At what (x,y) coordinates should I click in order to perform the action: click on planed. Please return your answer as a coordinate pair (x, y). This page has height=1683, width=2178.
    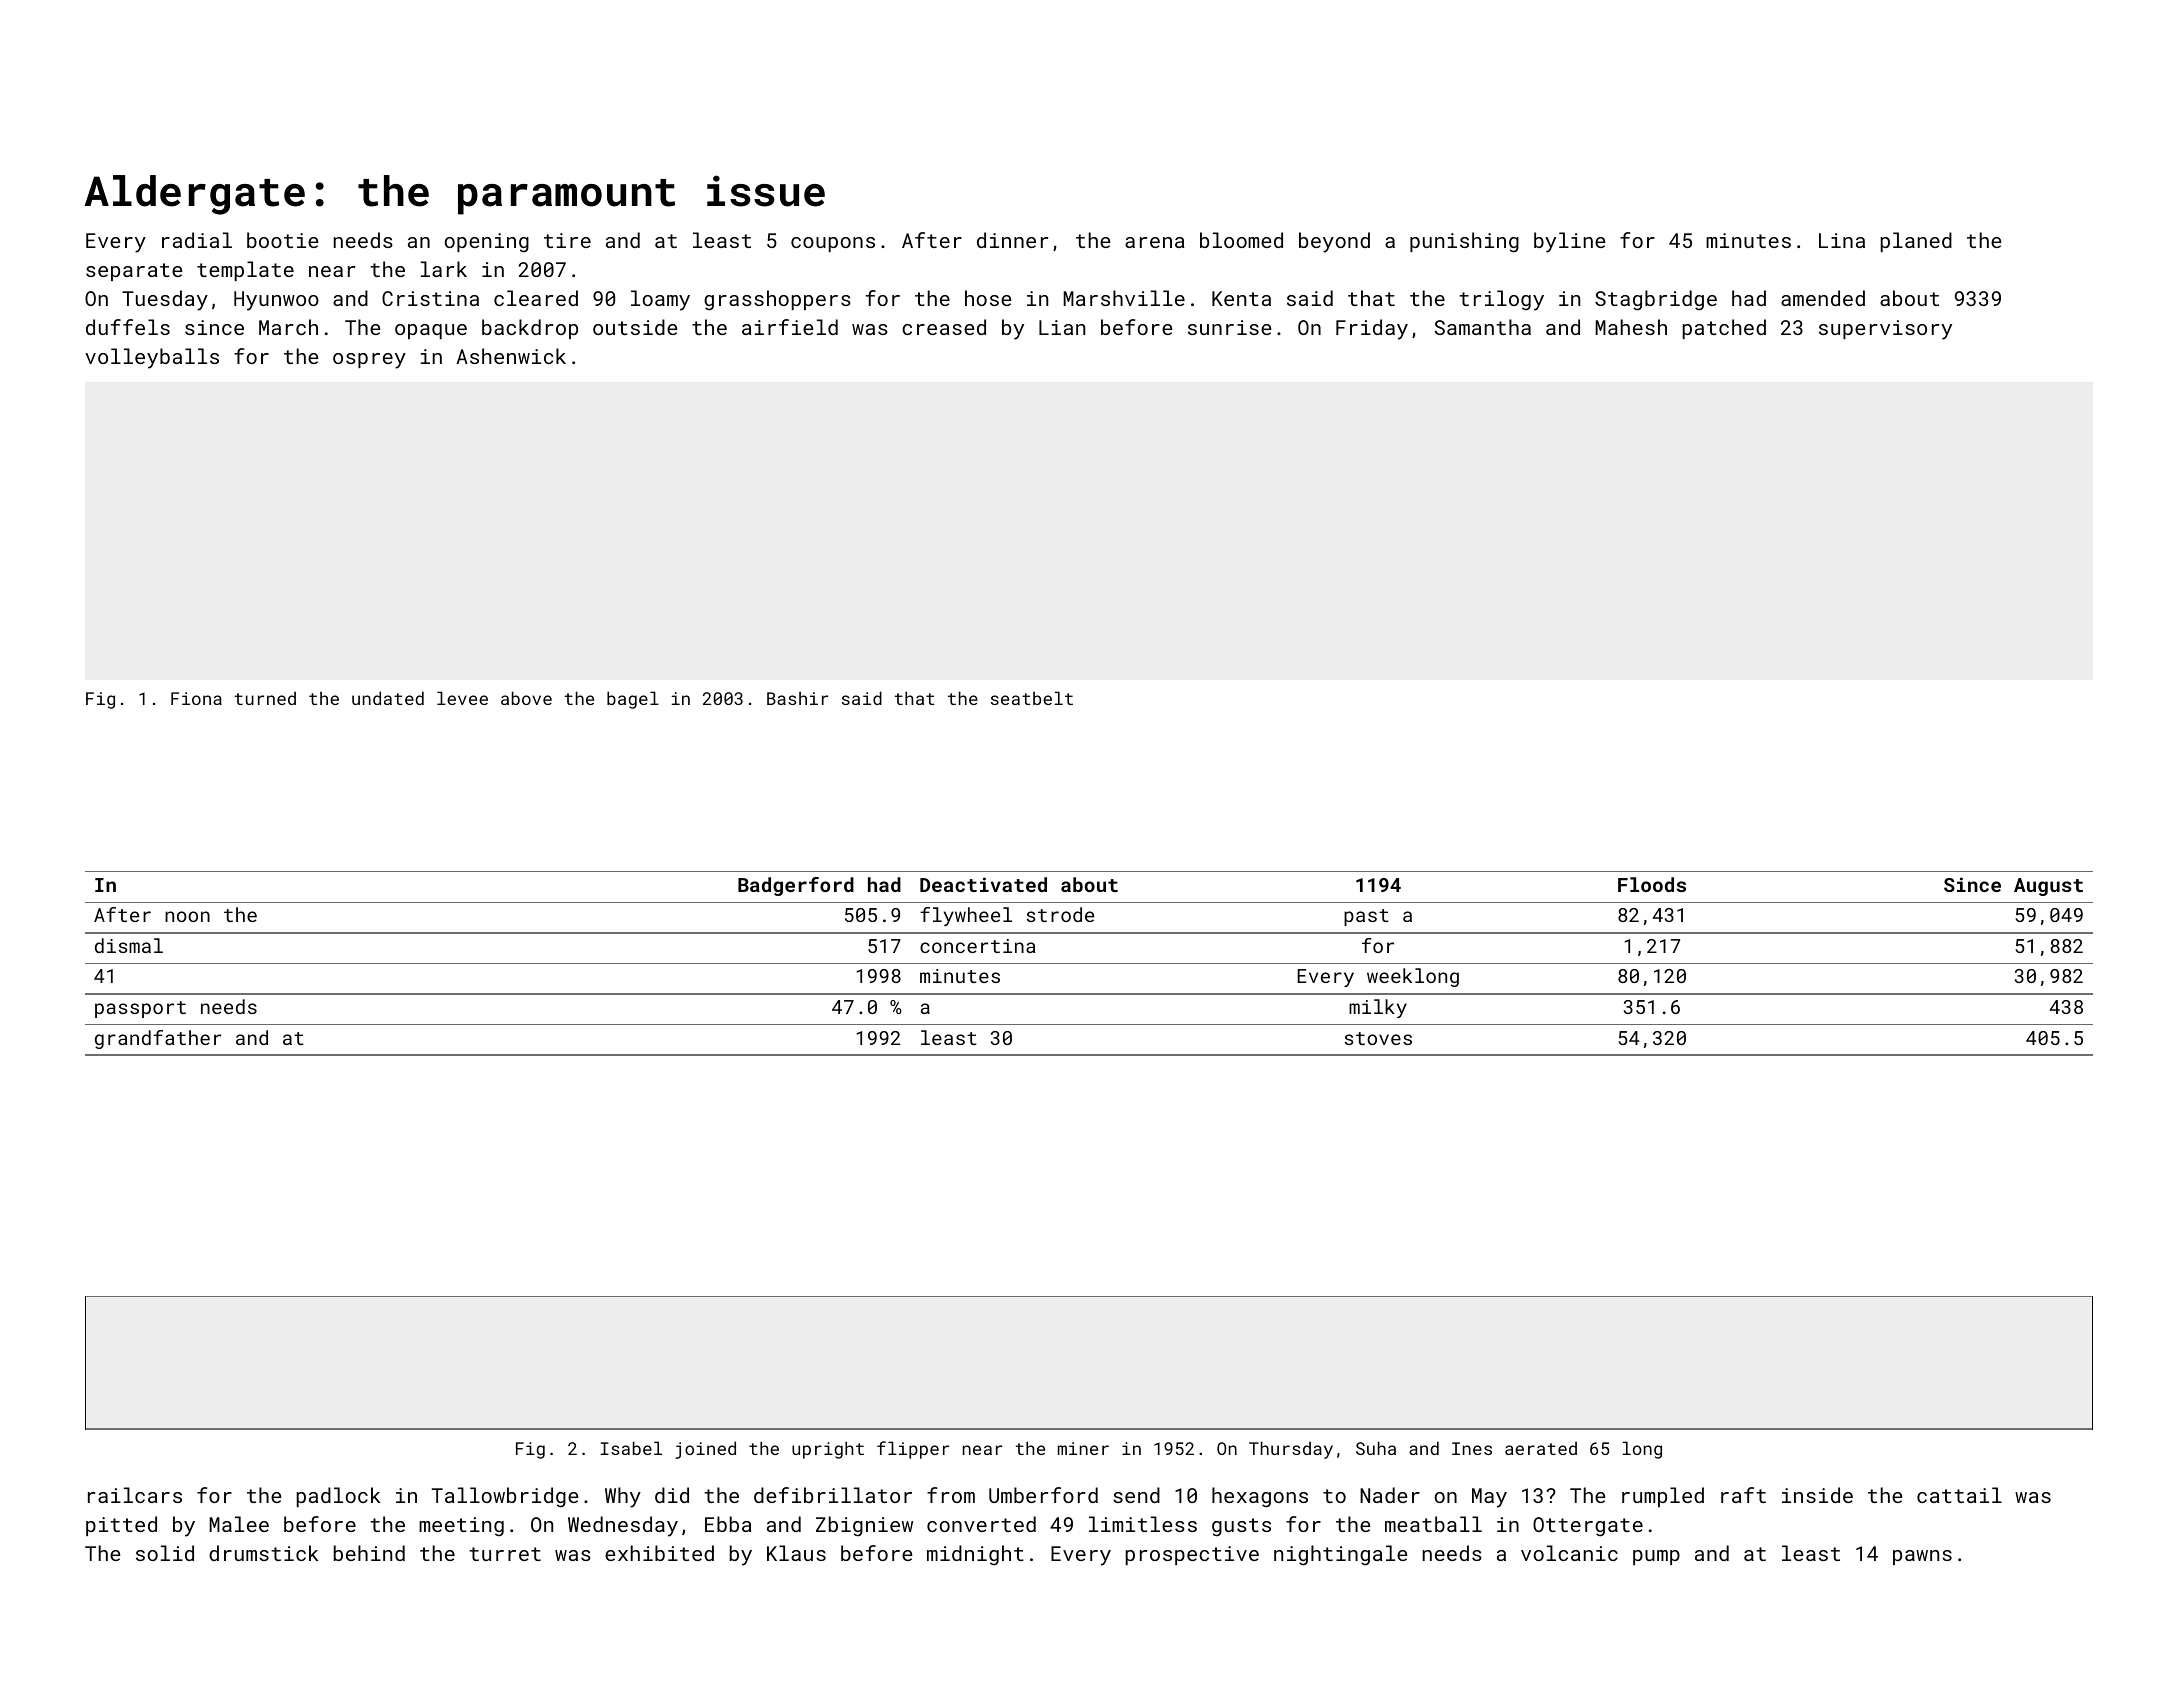
    Looking at the image, I should click on (1916, 242).
